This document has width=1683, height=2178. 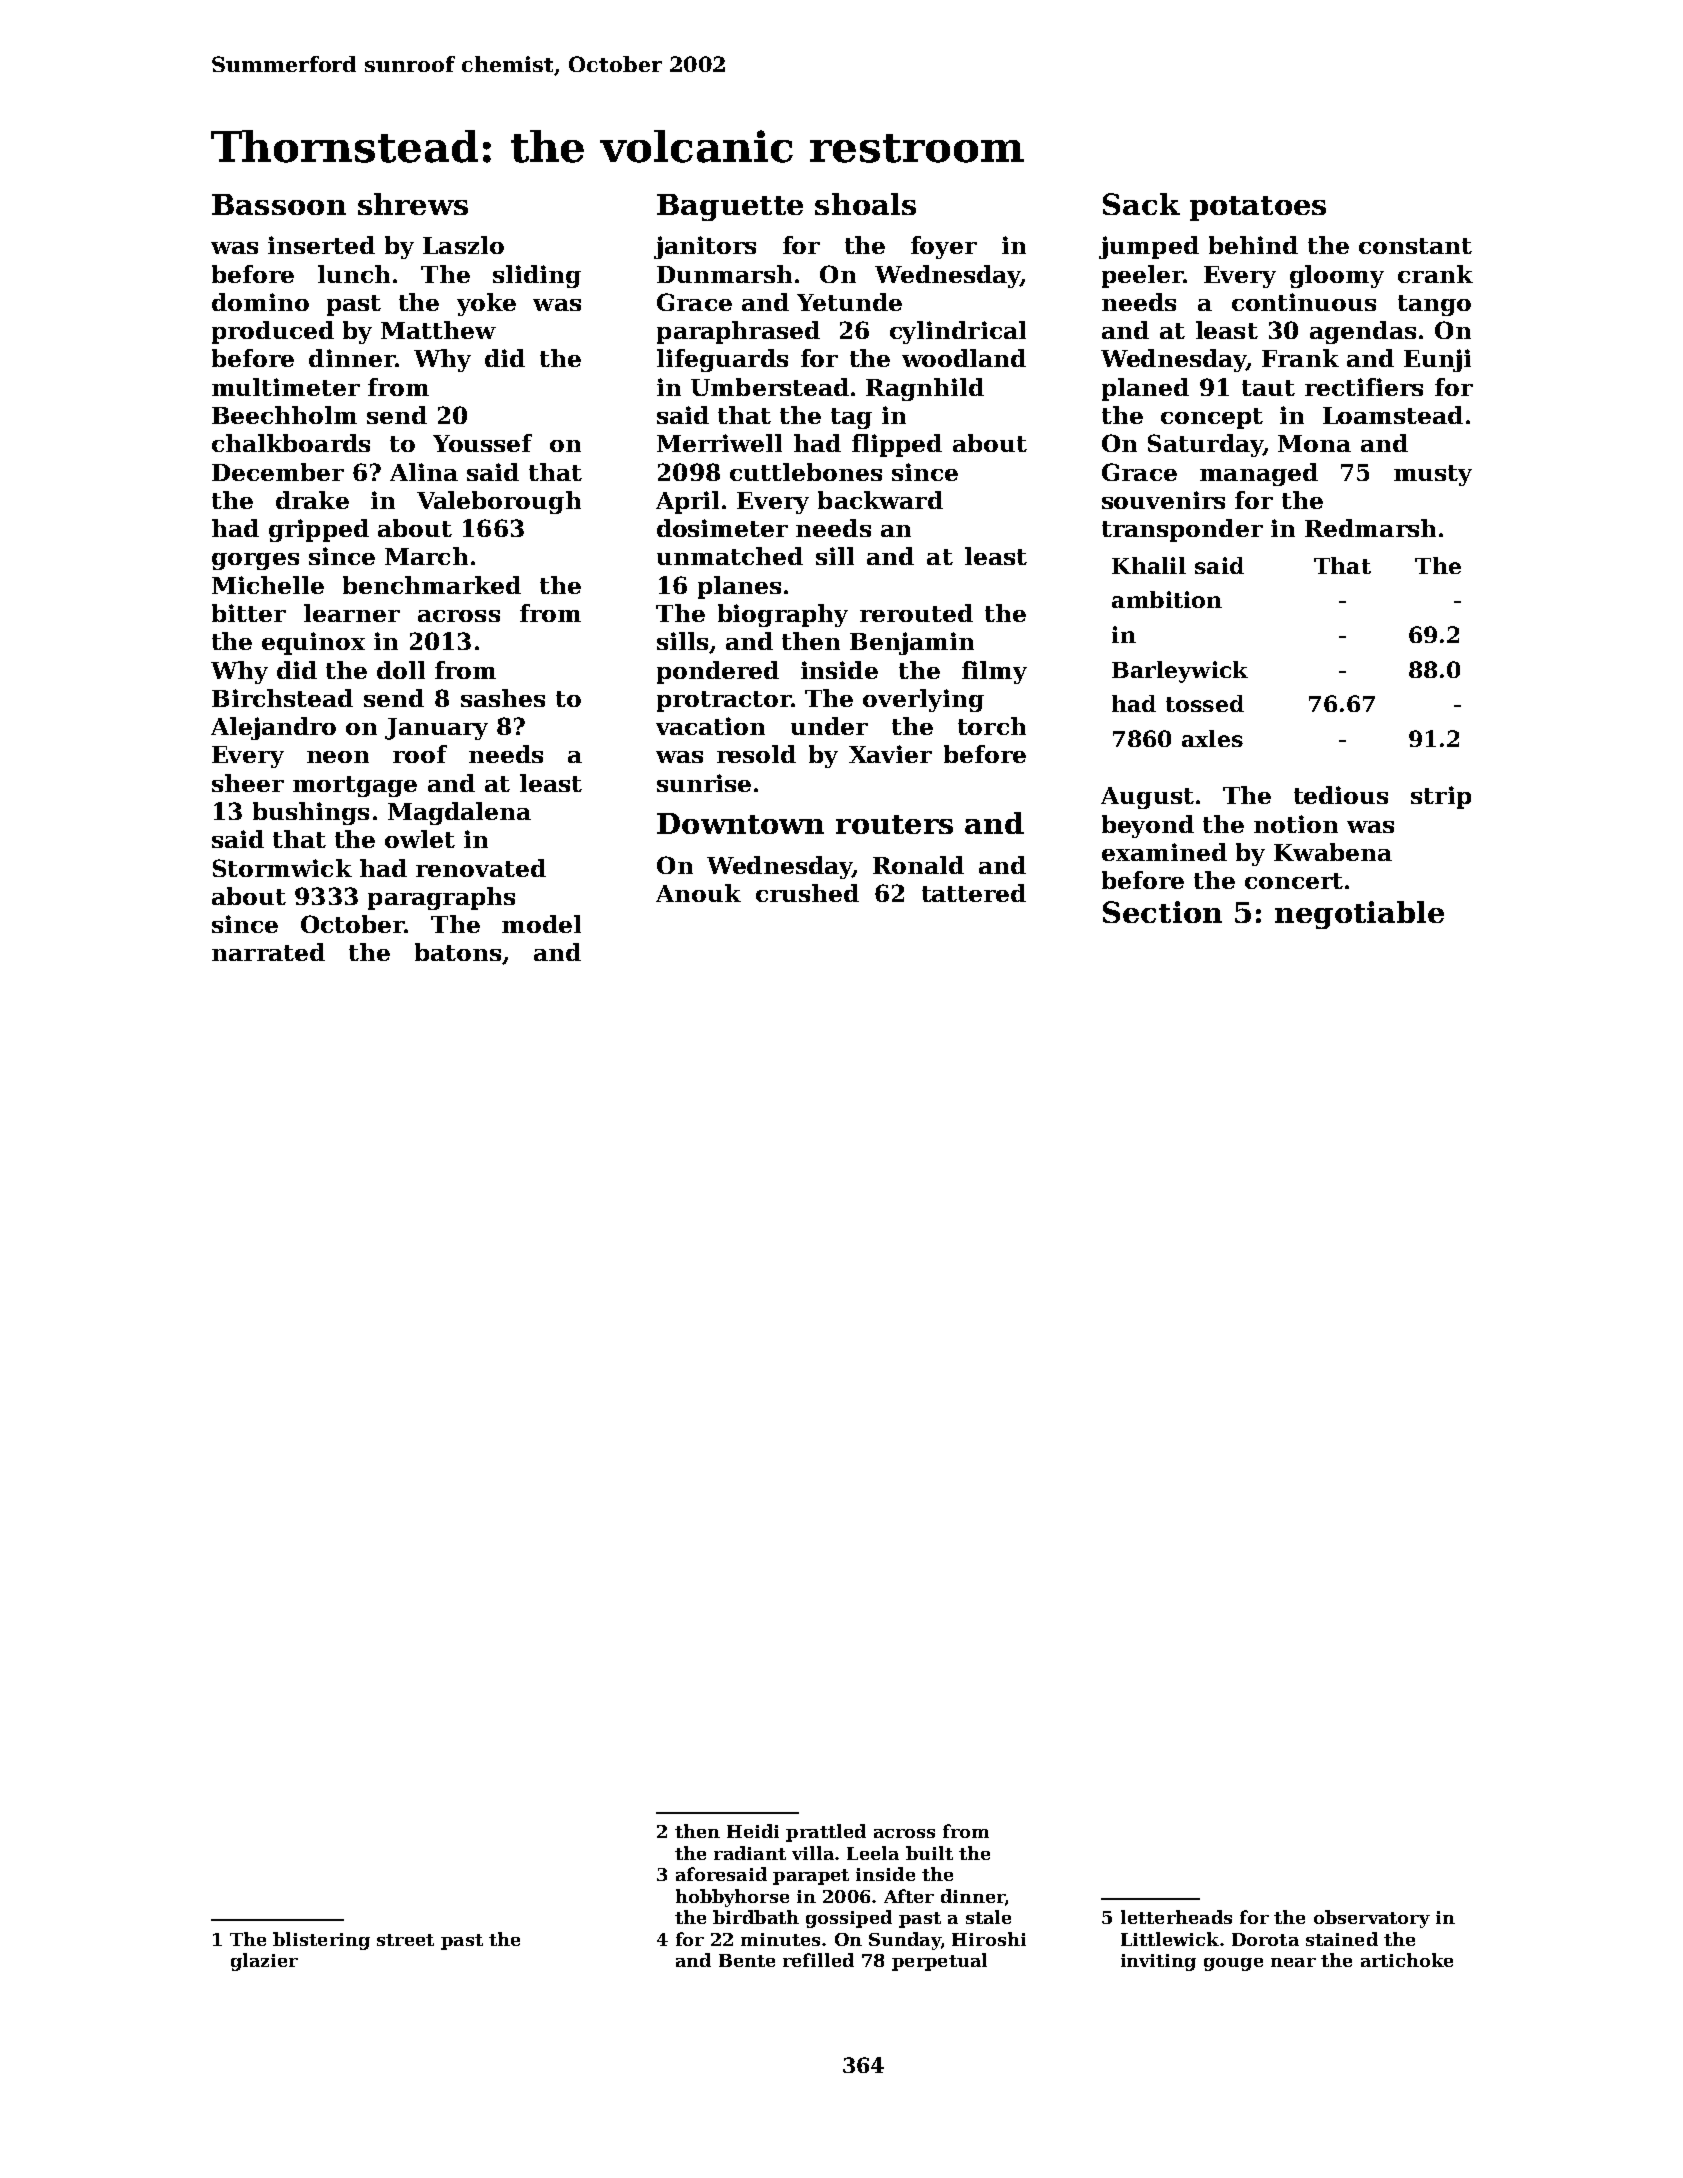 What do you see at coordinates (264, 1962) in the document?
I see `glazier` at bounding box center [264, 1962].
